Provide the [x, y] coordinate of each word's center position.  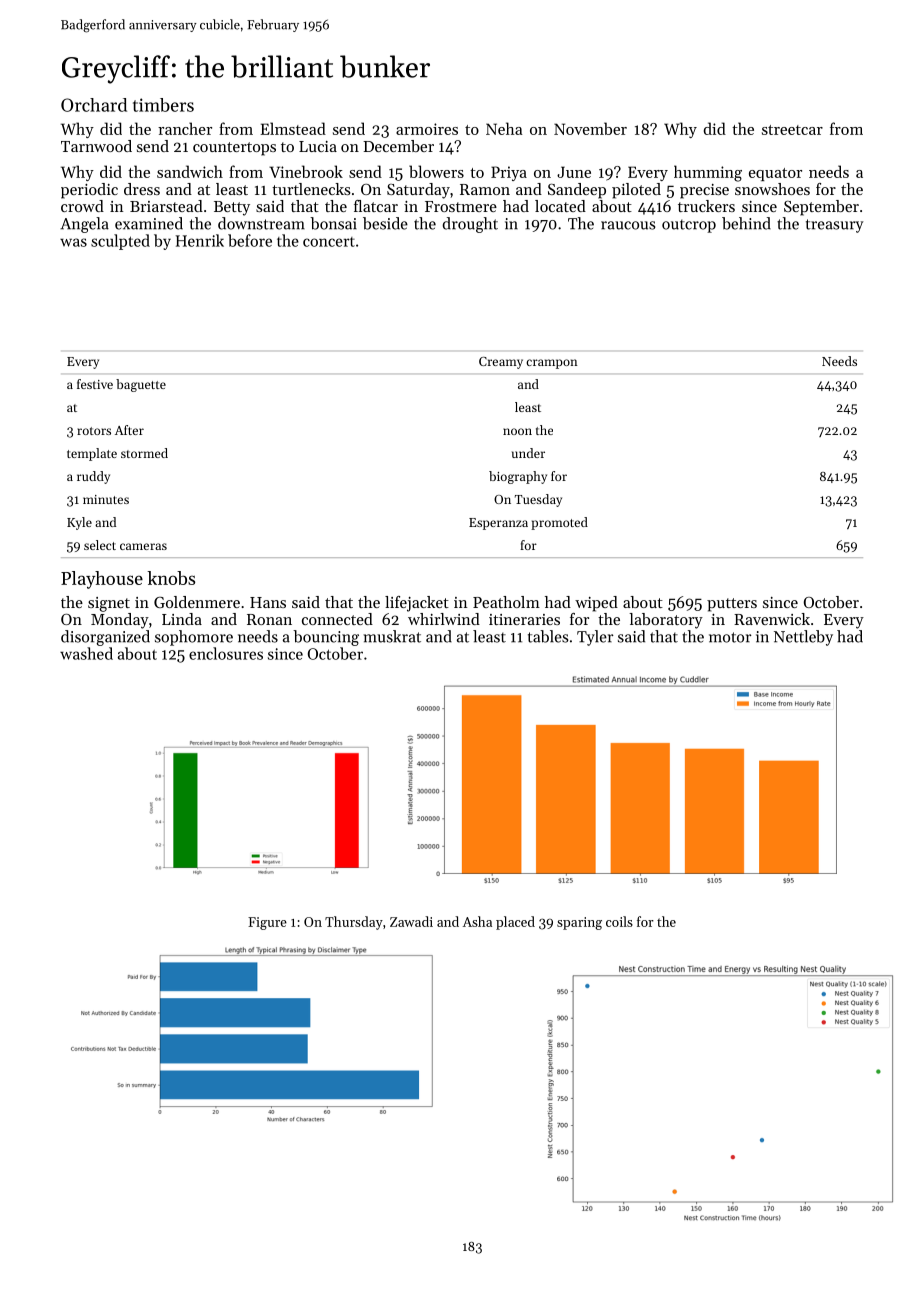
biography [518, 477]
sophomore [194, 638]
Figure [267, 923]
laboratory [666, 621]
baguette [141, 385]
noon [517, 431]
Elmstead [293, 128]
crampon [552, 364]
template [92, 454]
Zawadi [411, 921]
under [528, 453]
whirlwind [444, 619]
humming [708, 173]
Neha [504, 128]
